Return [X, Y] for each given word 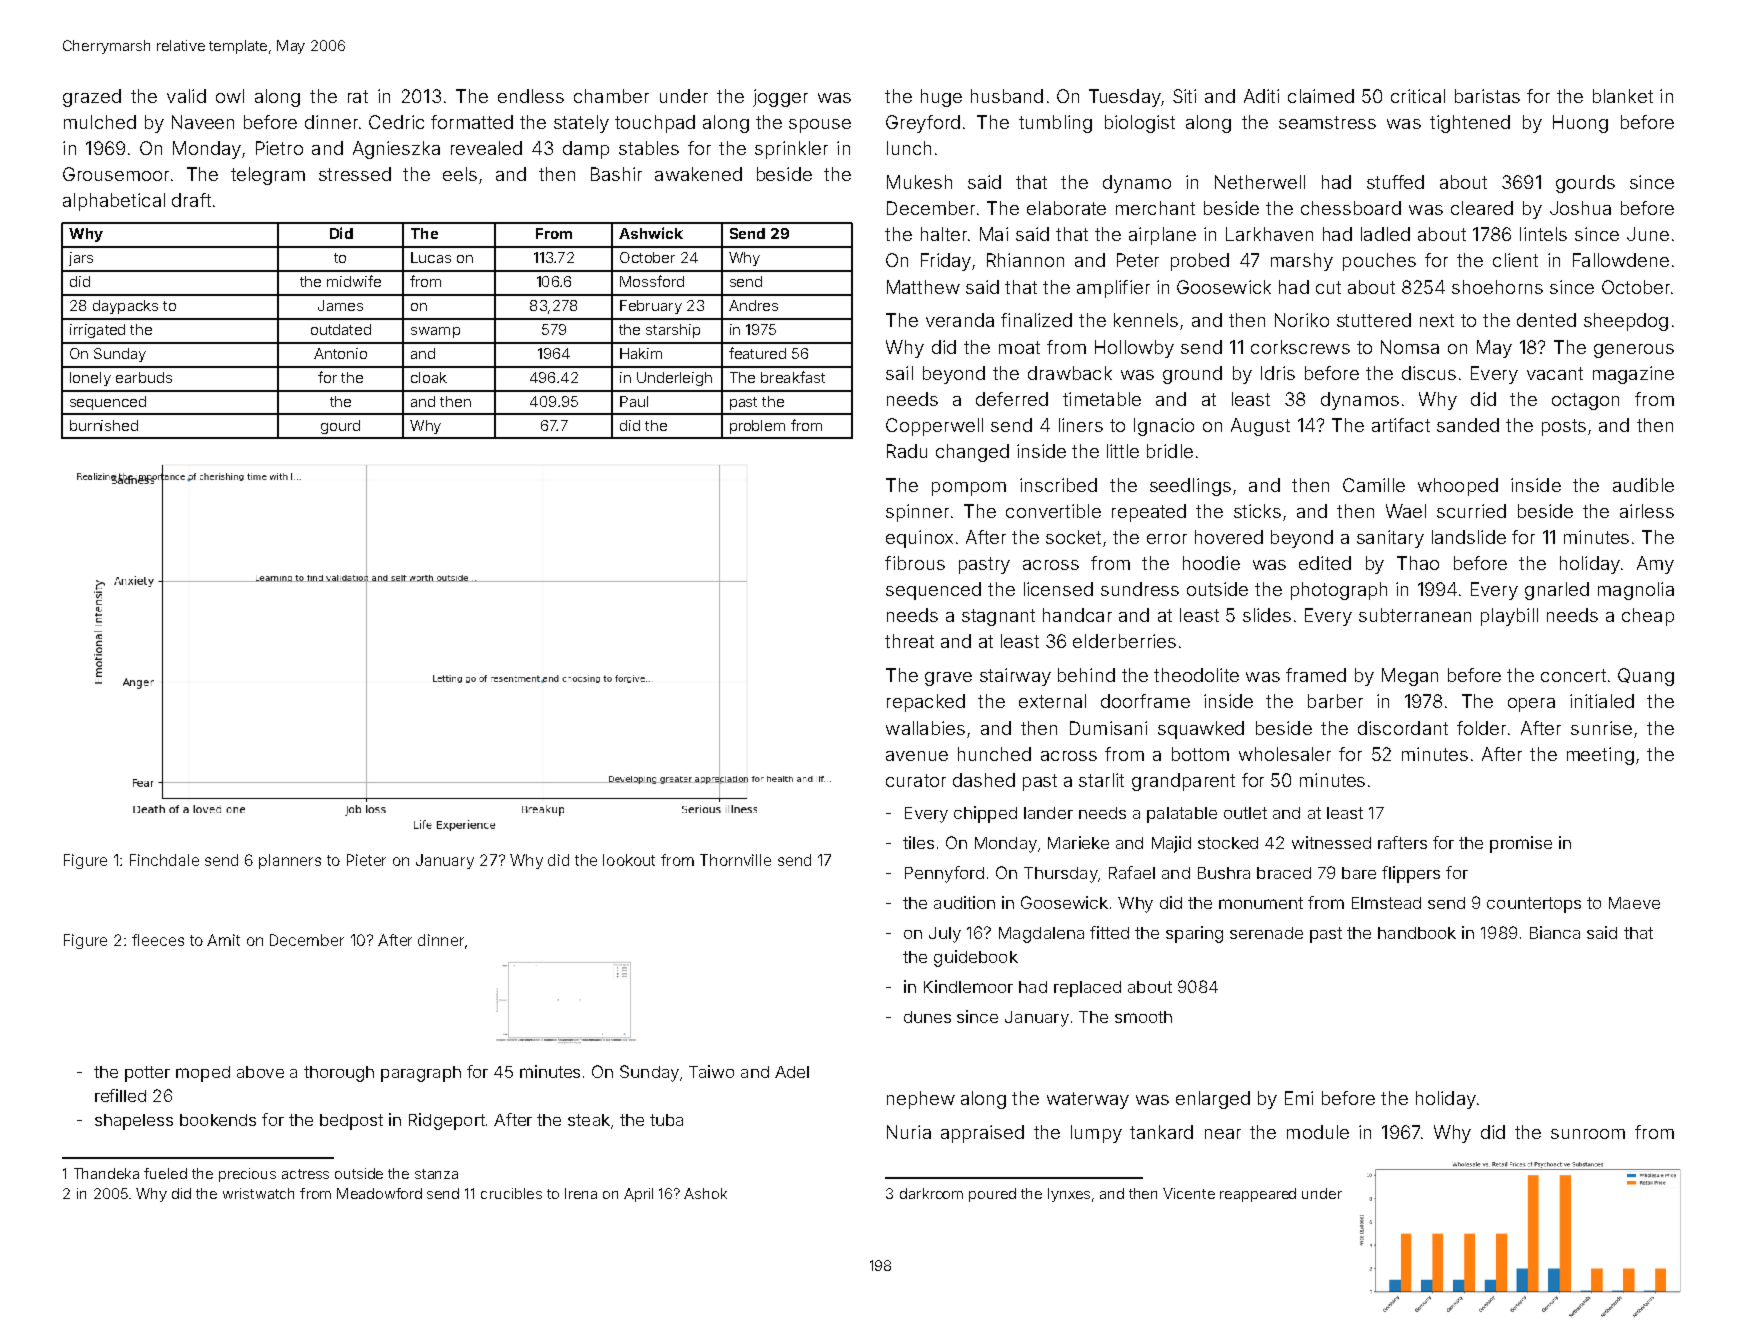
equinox [919, 539]
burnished [104, 425]
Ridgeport [447, 1121]
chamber [611, 96]
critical [1418, 96]
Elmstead [1386, 903]
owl [230, 96]
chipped [985, 814]
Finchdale [164, 860]
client [1515, 260]
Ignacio [1164, 427]
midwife [354, 281]
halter [944, 234]
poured [992, 1195]
